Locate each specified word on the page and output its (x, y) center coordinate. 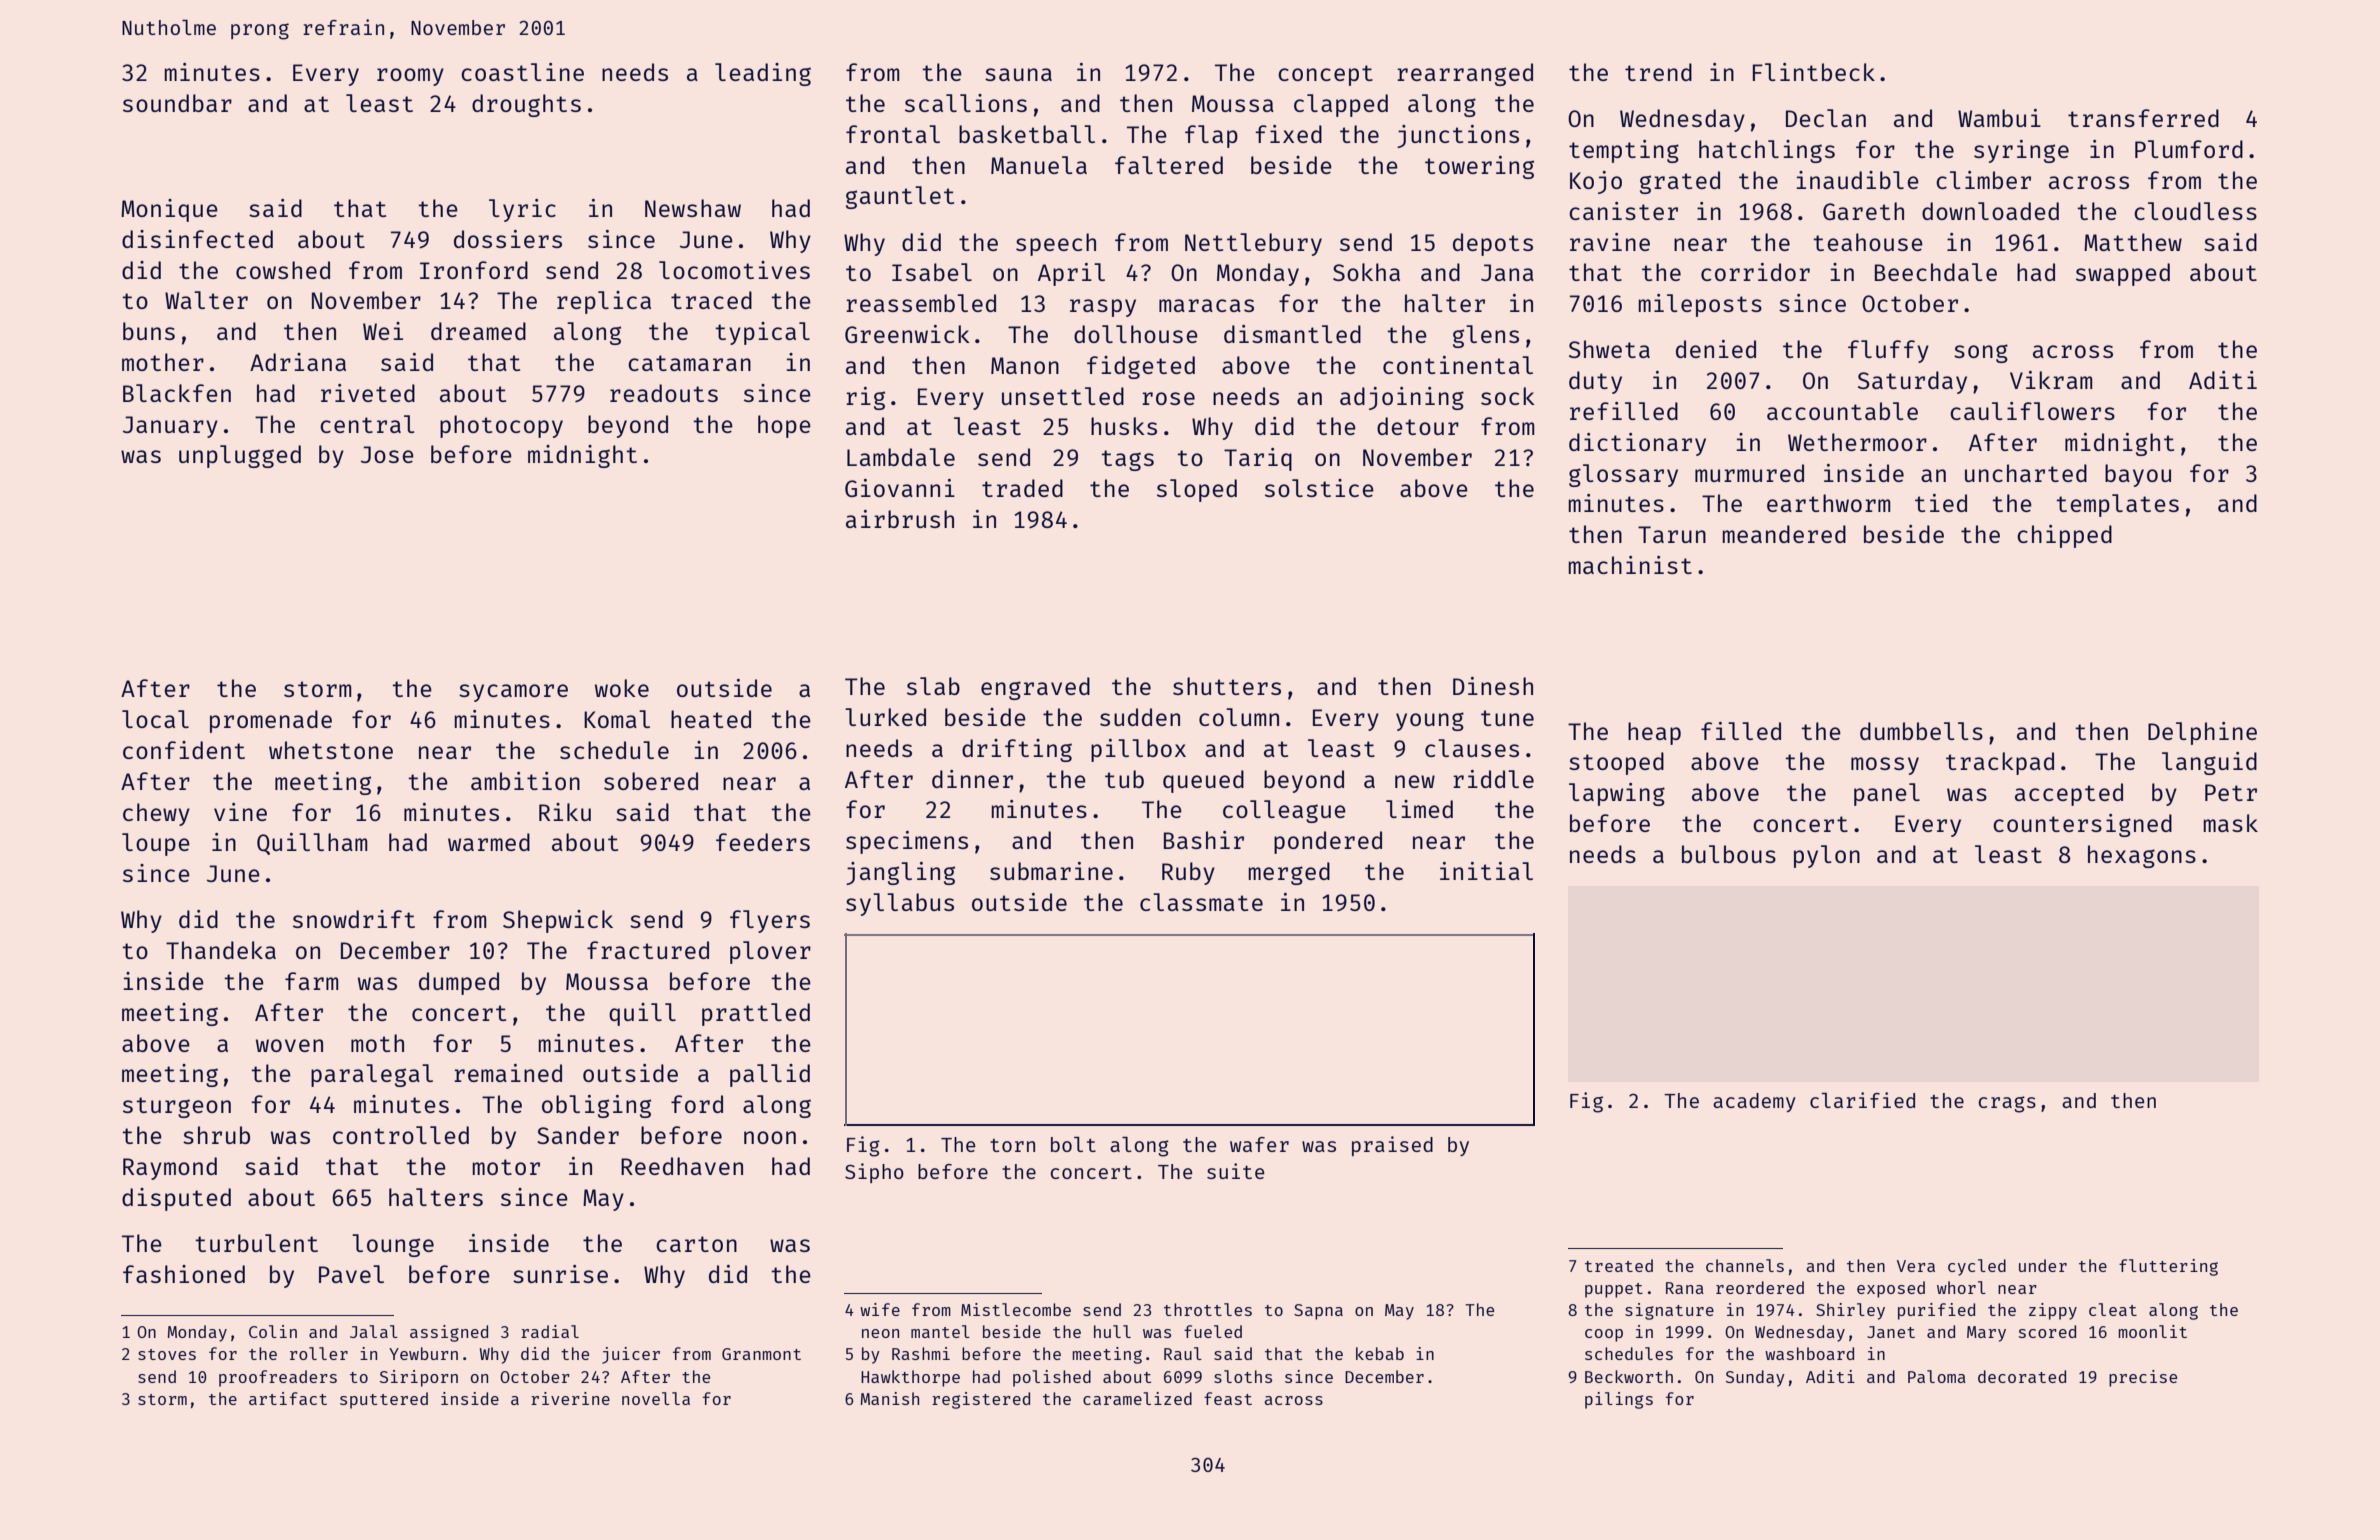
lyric (522, 210)
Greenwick (907, 334)
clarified (1862, 1100)
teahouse (1868, 242)
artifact (288, 1398)
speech (1056, 244)
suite (1236, 1171)
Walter (206, 300)
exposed (1891, 1289)
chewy (156, 814)
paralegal (372, 1075)
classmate (1201, 902)
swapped (2123, 274)
